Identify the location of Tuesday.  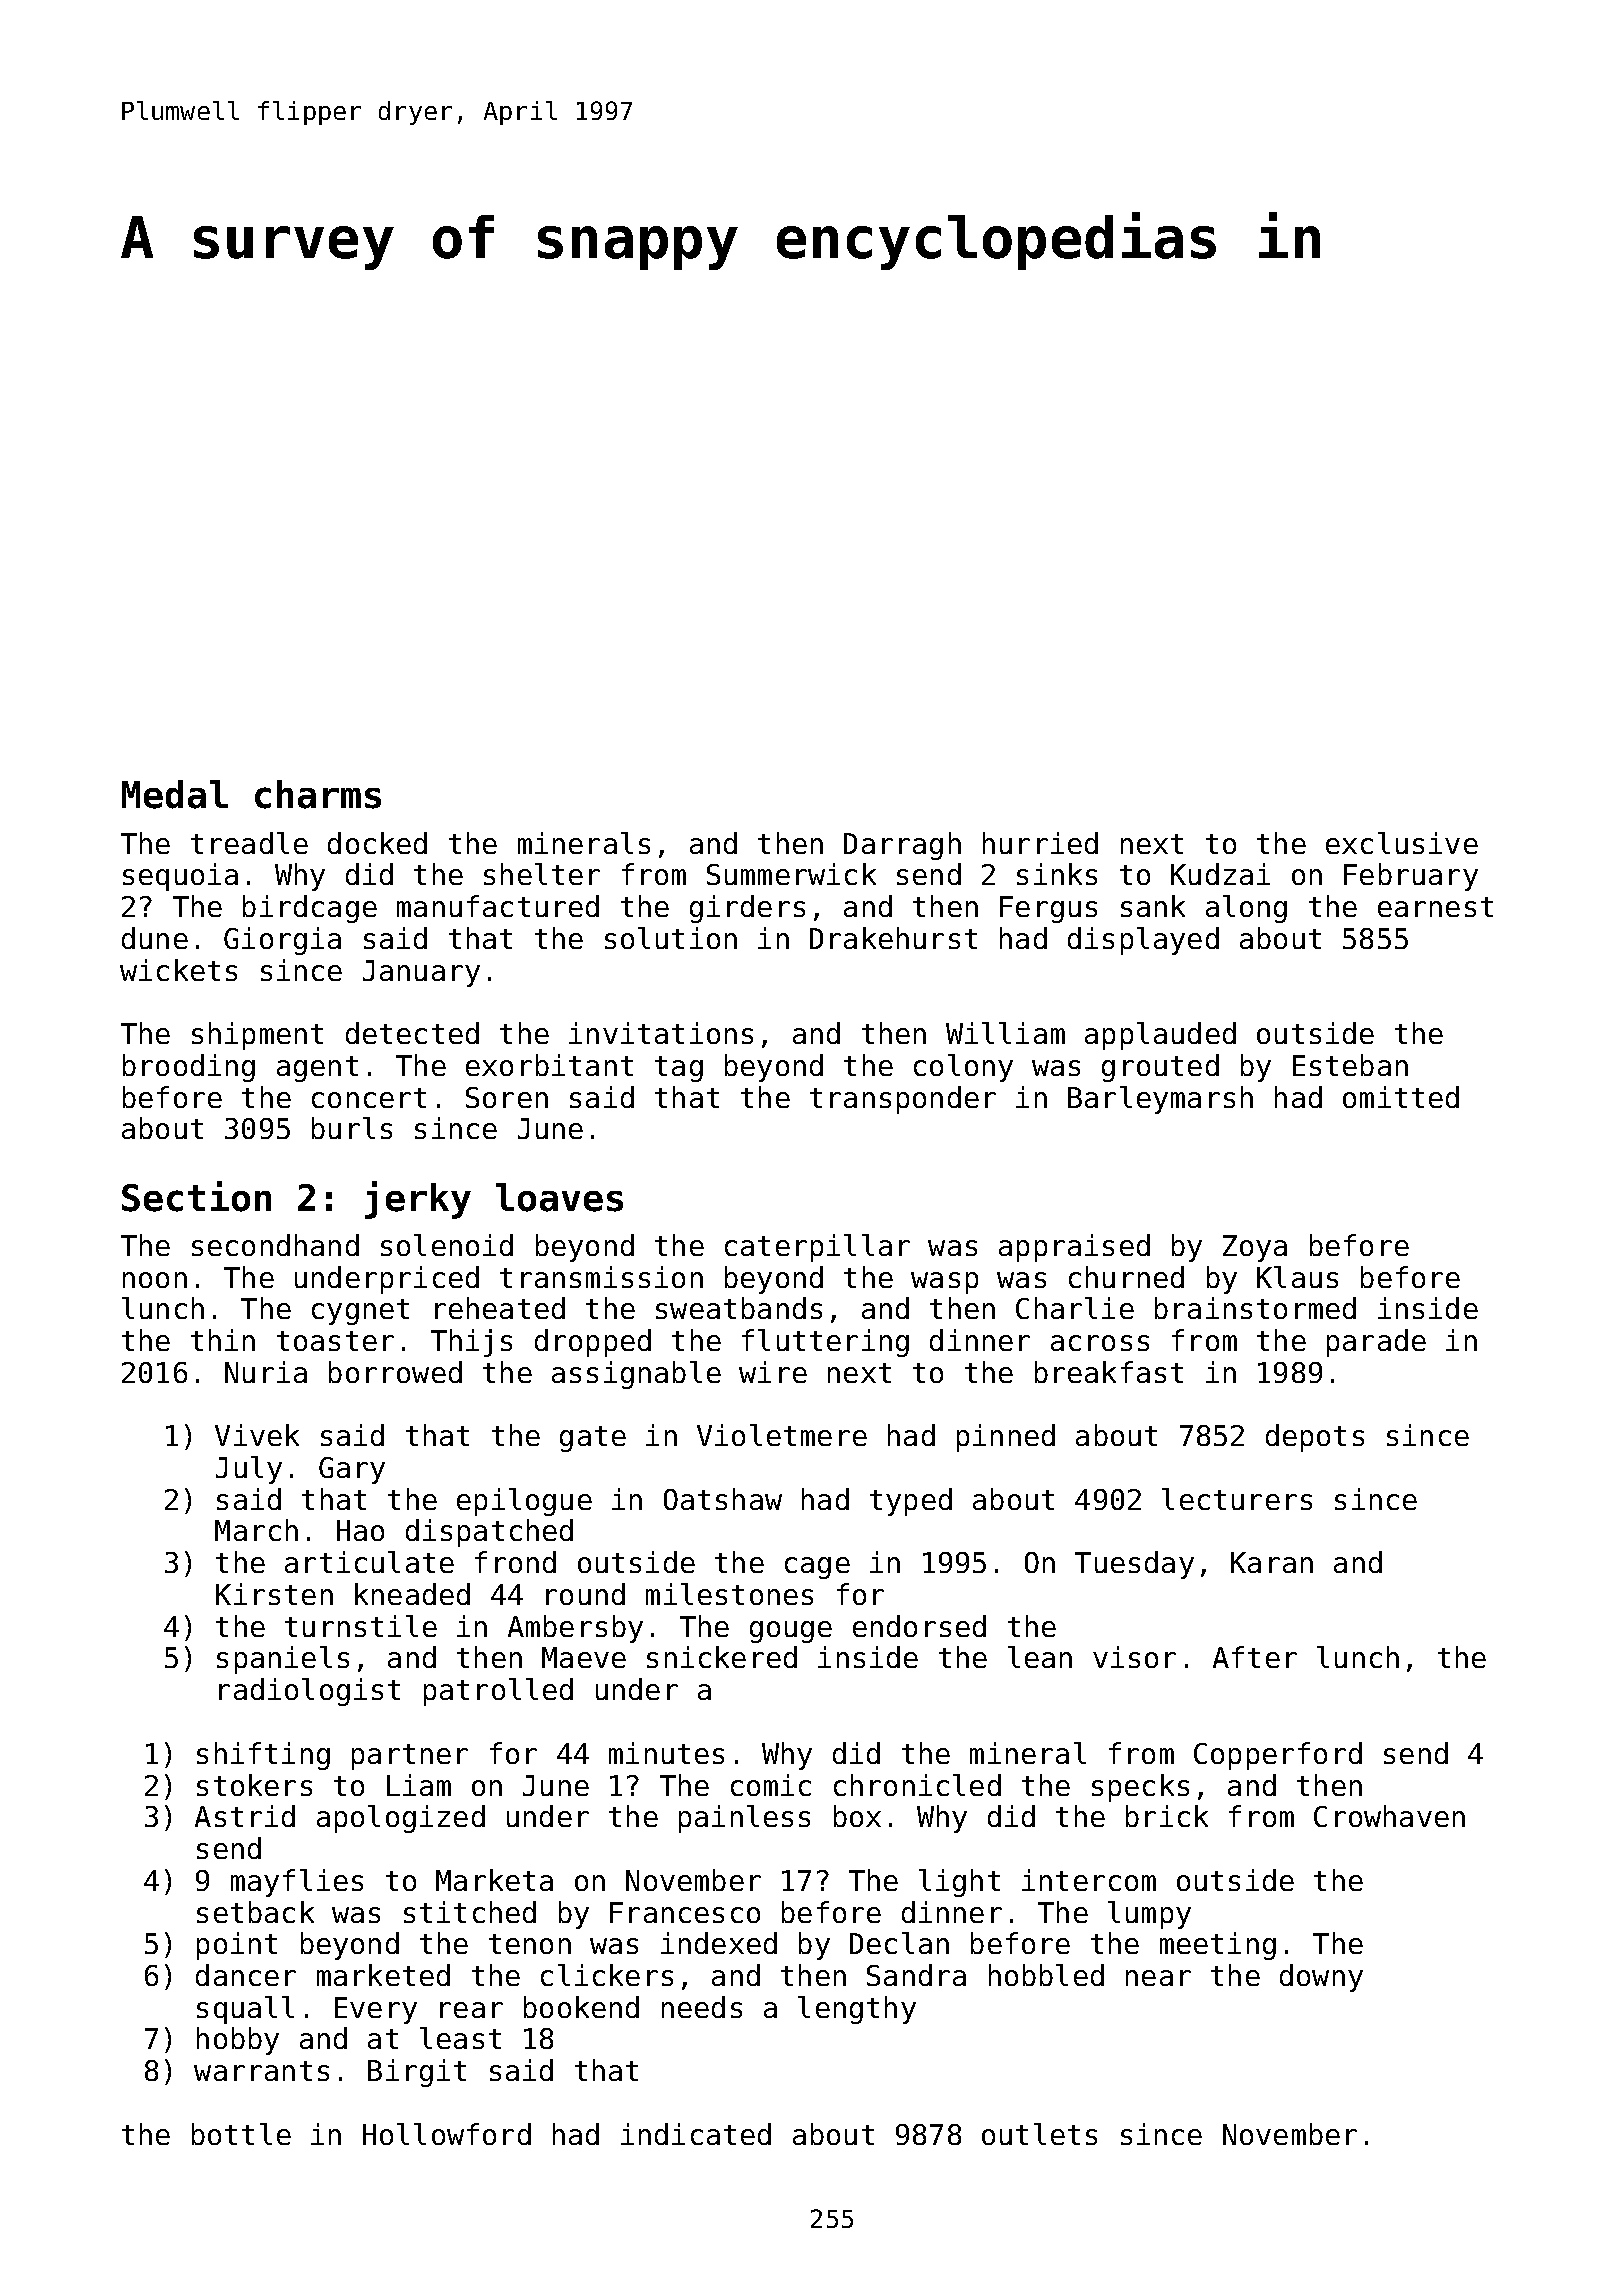
(1134, 1565).
